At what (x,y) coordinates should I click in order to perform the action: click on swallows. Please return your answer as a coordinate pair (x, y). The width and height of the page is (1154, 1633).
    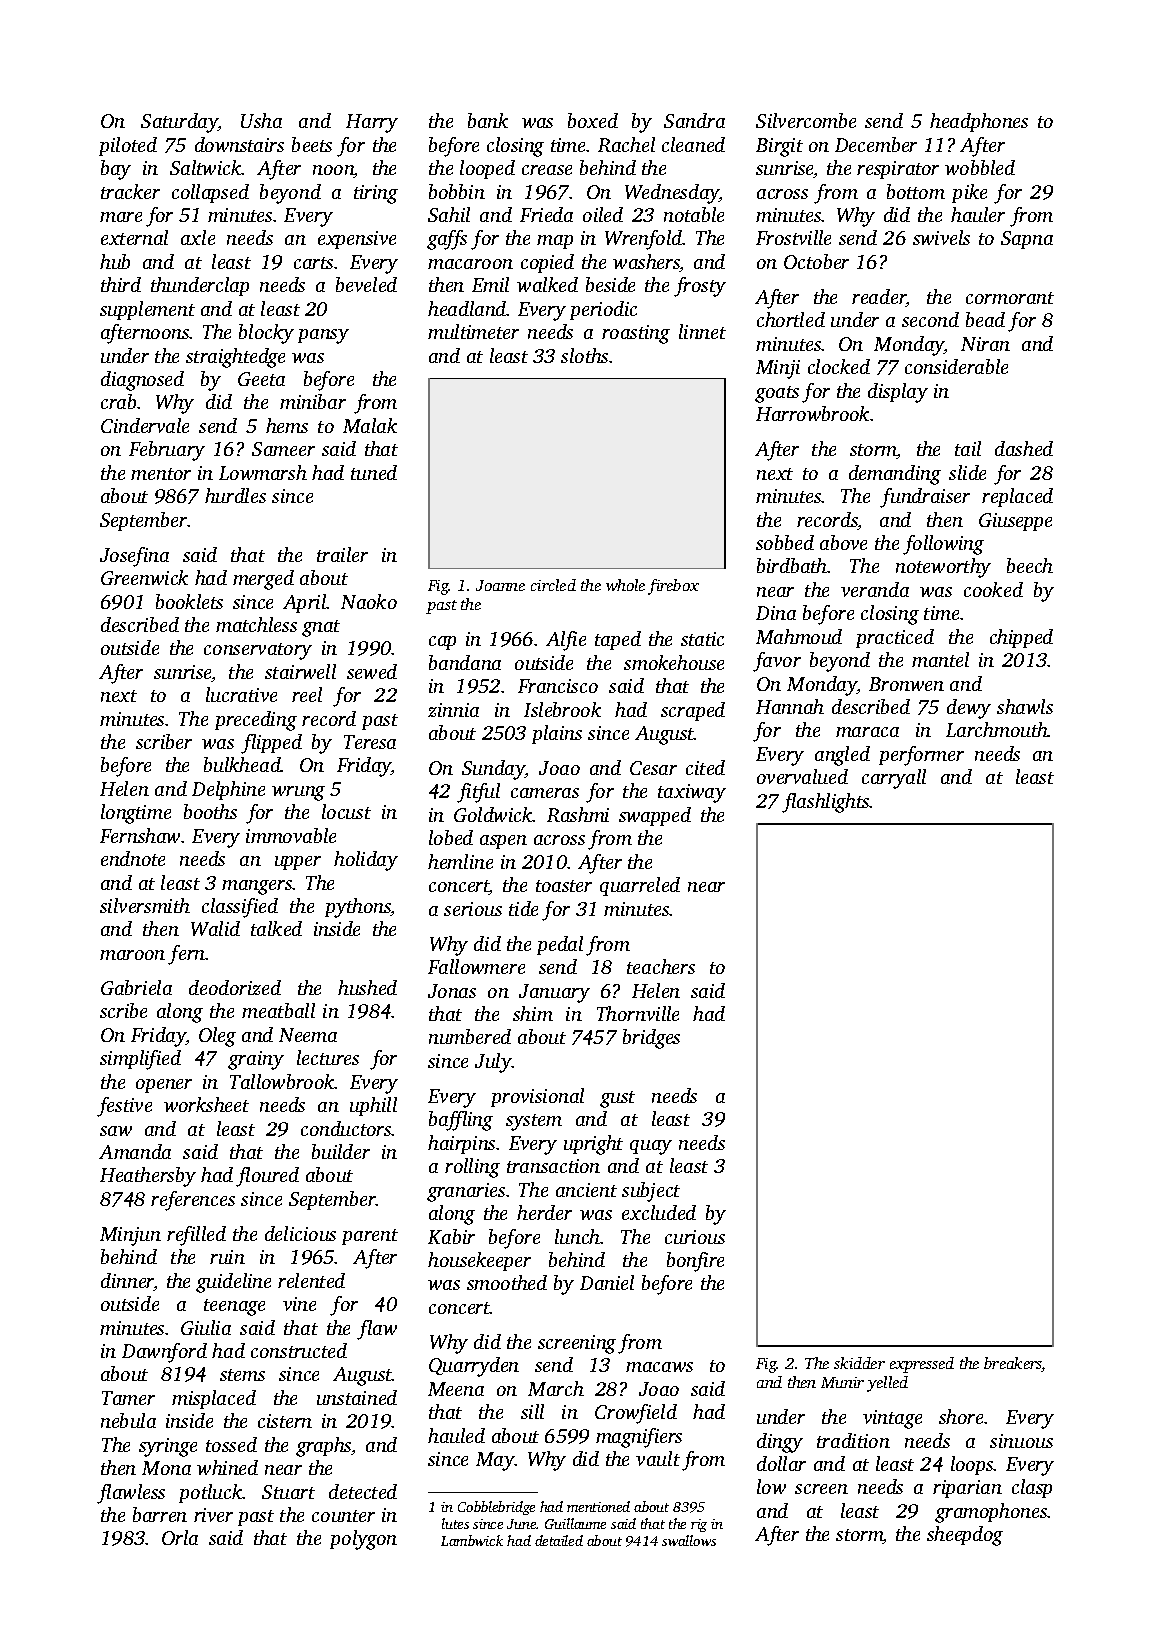
    Looking at the image, I should click on (689, 1540).
